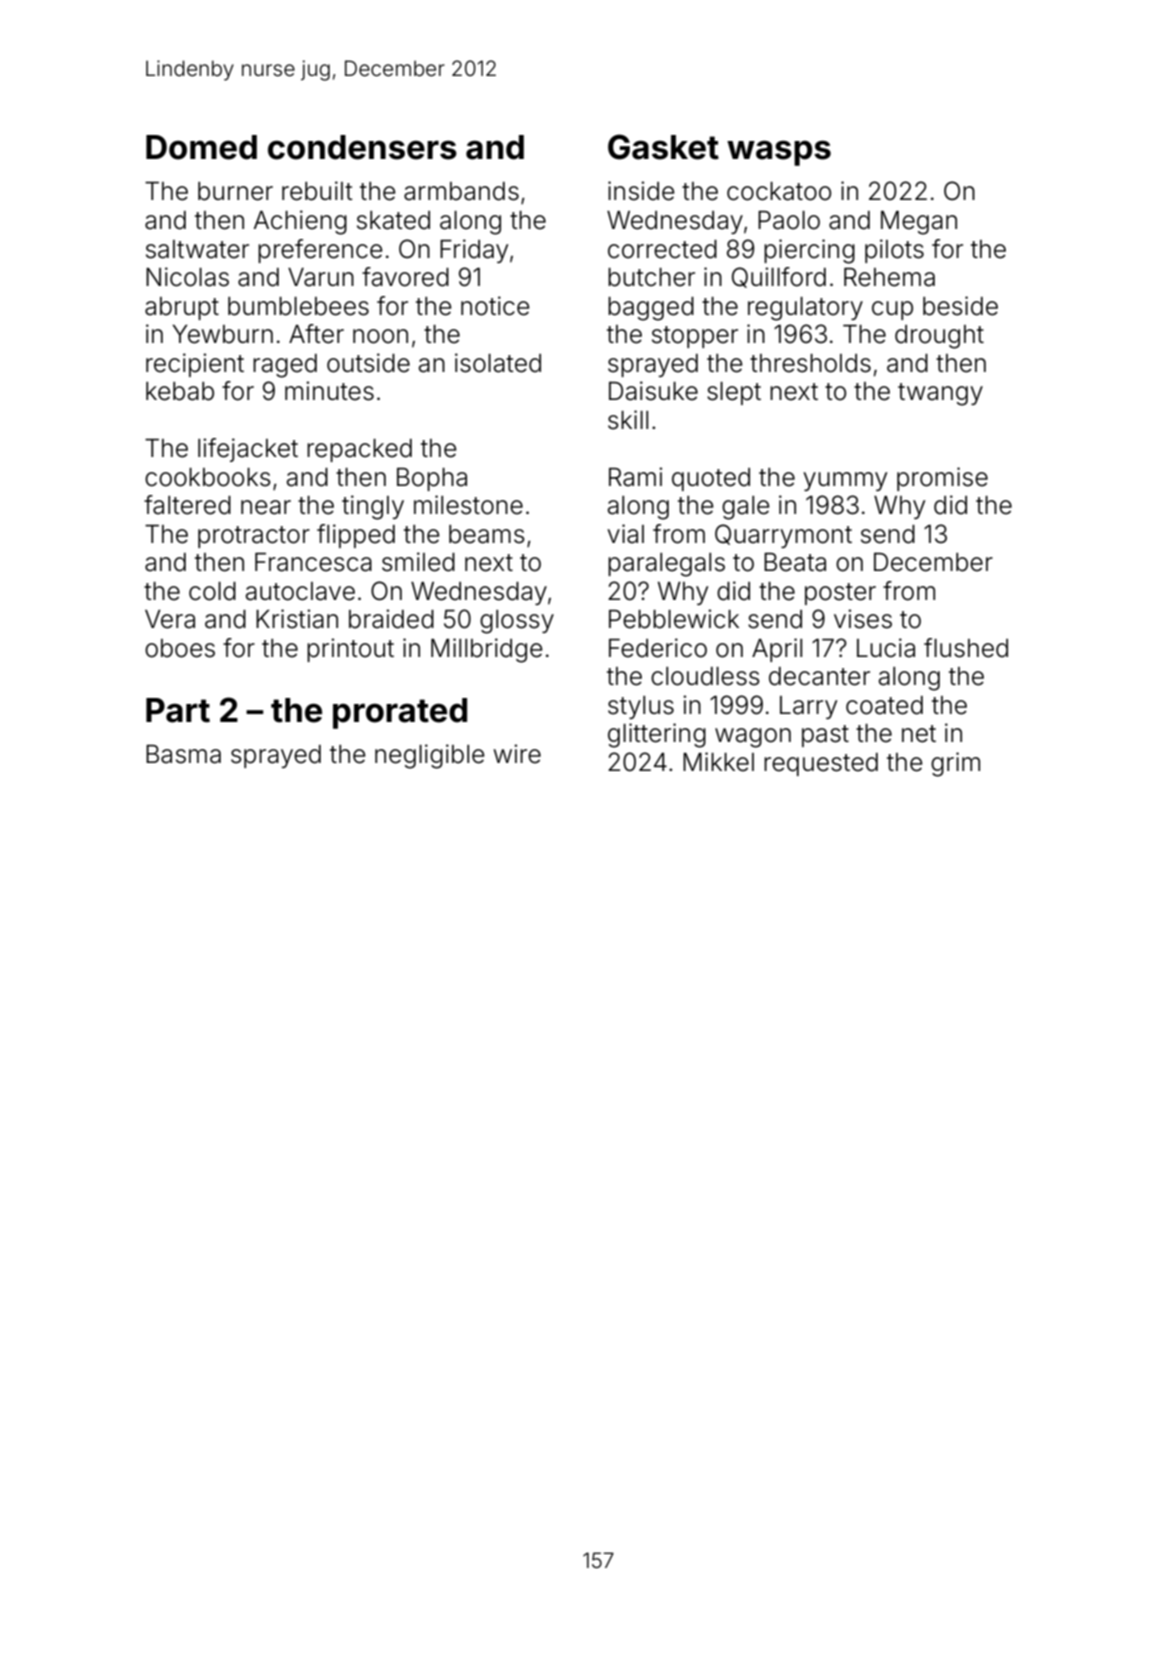 The image size is (1165, 1654). I want to click on condensers, so click(362, 147).
